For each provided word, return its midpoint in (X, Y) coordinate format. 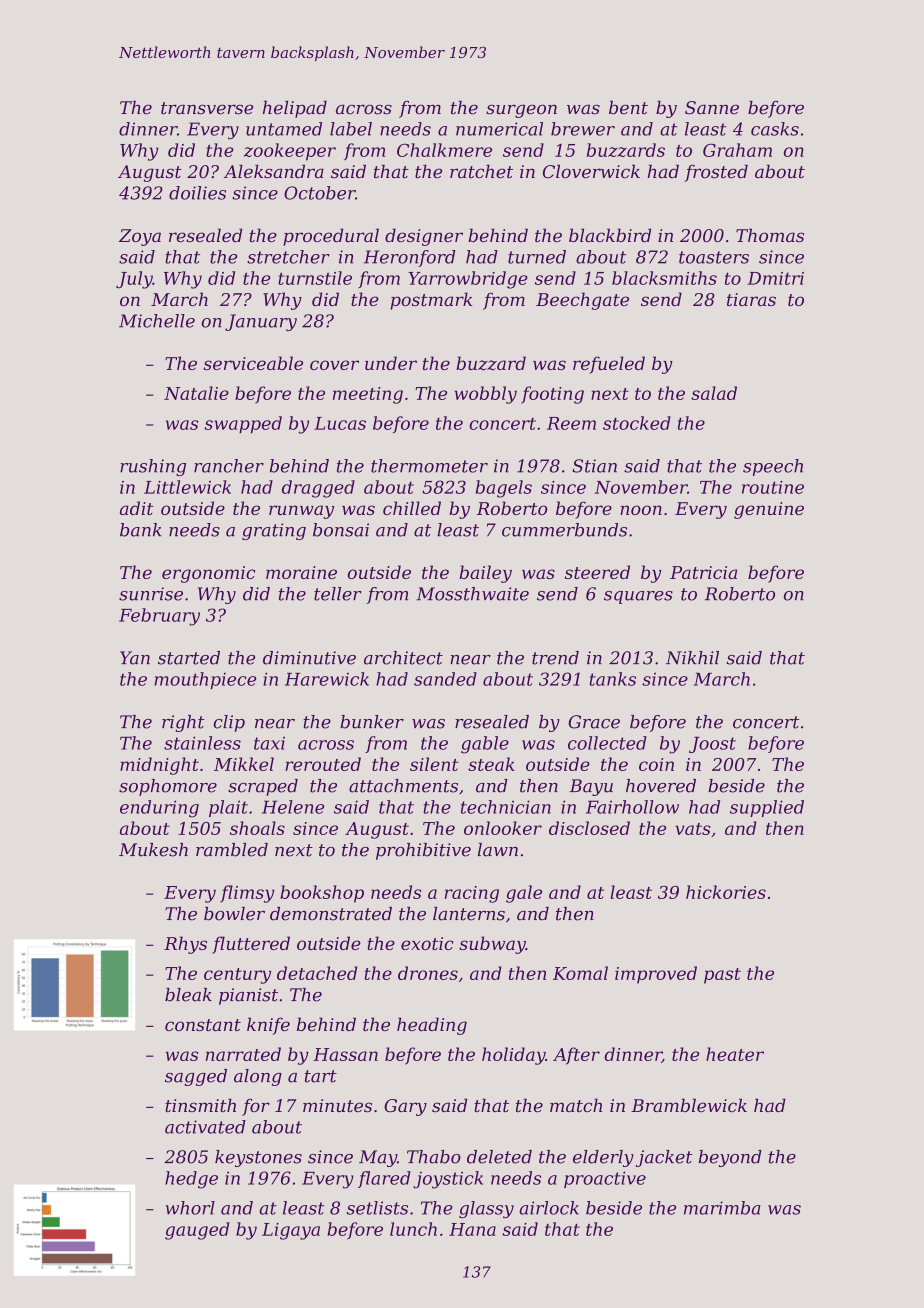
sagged (196, 1077)
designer (424, 237)
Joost (712, 745)
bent (628, 108)
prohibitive (423, 851)
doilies (197, 193)
